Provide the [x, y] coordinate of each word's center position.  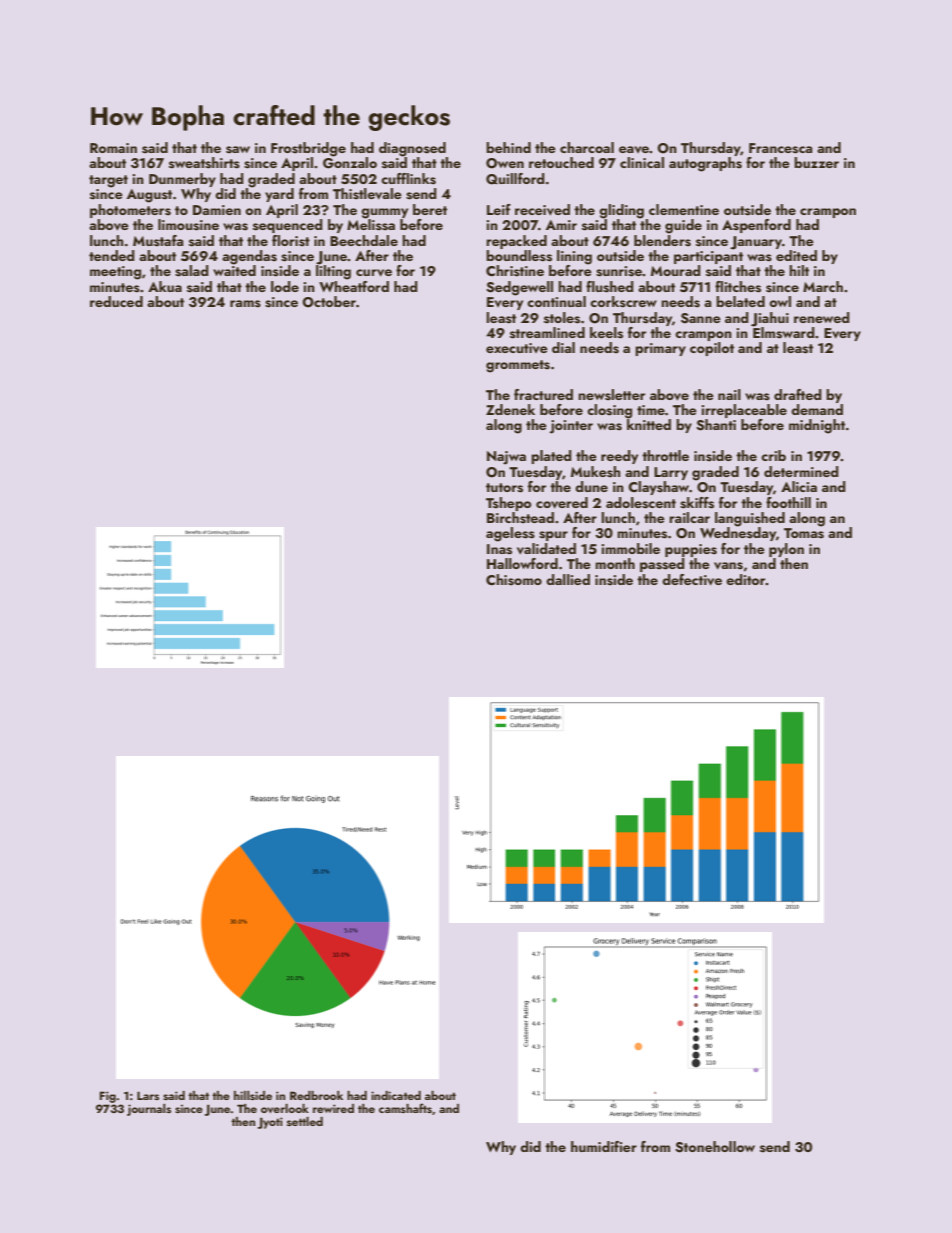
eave [634, 149]
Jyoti [270, 1123]
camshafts [405, 1108]
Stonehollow [715, 1147]
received [542, 210]
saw [238, 150]
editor [746, 579]
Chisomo [514, 580]
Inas [499, 549]
